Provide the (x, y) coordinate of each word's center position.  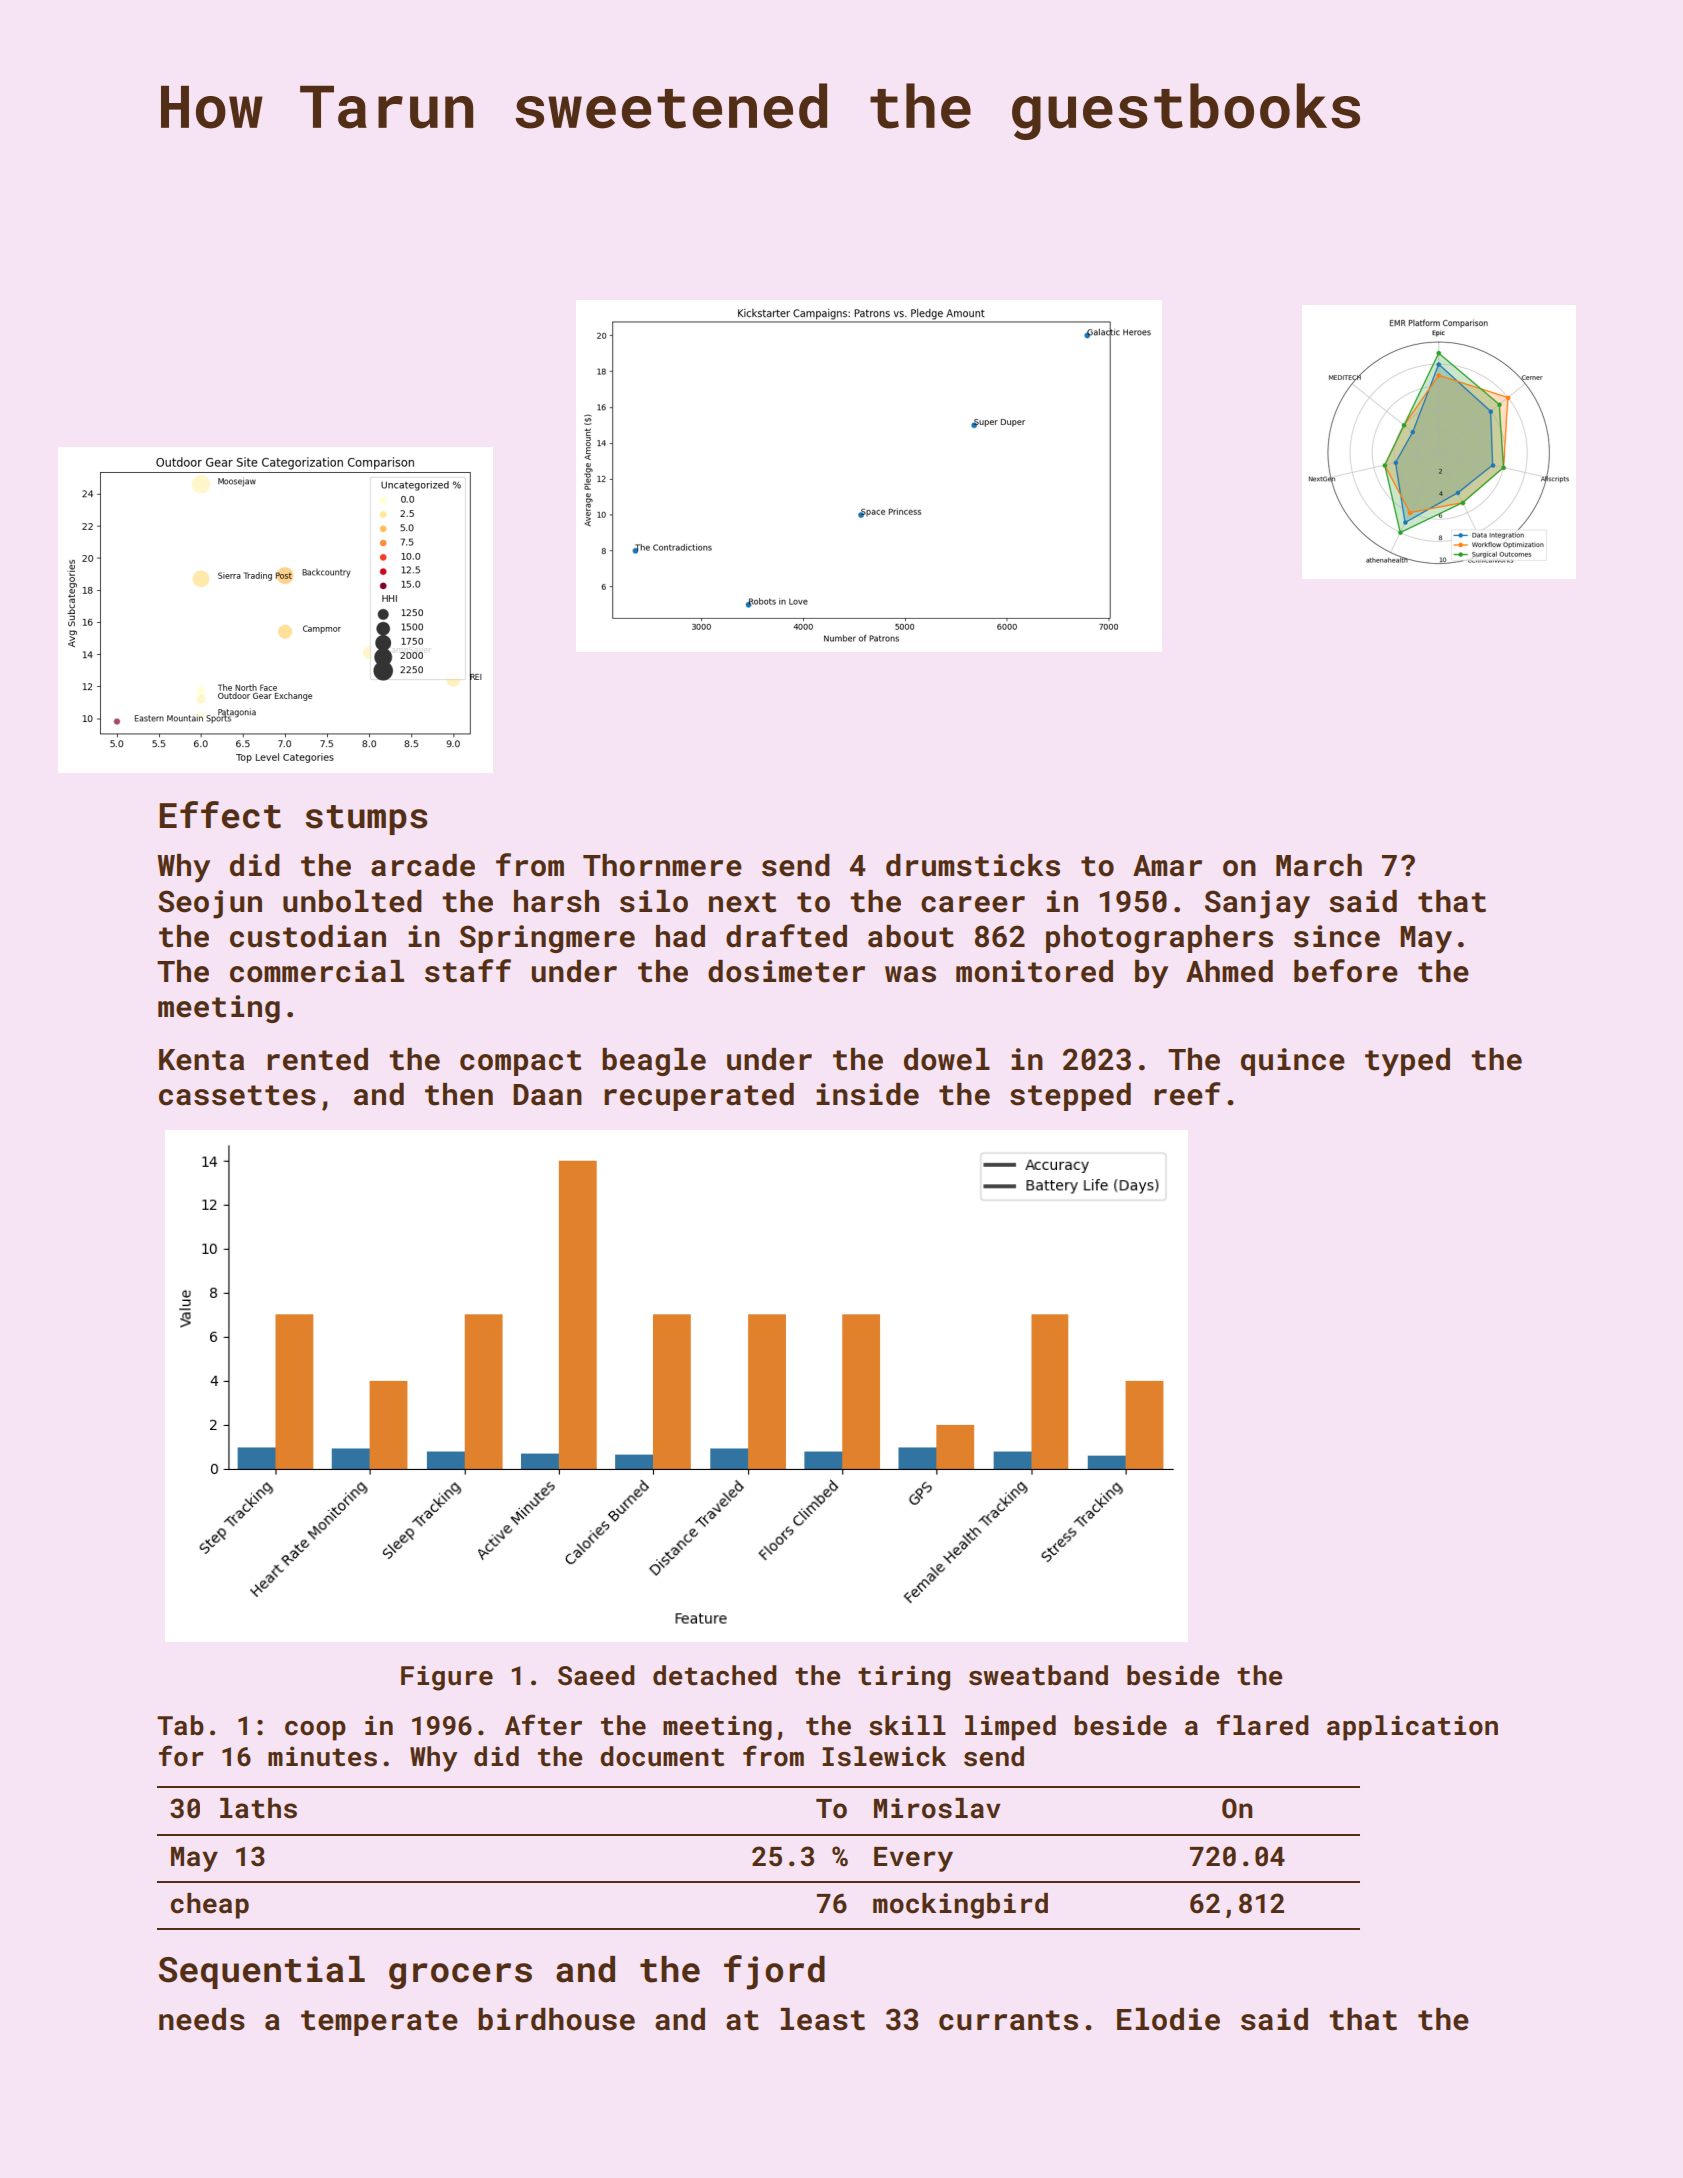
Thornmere (662, 865)
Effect (220, 815)
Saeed (596, 1675)
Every (913, 1859)
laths (258, 1808)
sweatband (1038, 1675)
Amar (1167, 866)
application (1412, 1728)
